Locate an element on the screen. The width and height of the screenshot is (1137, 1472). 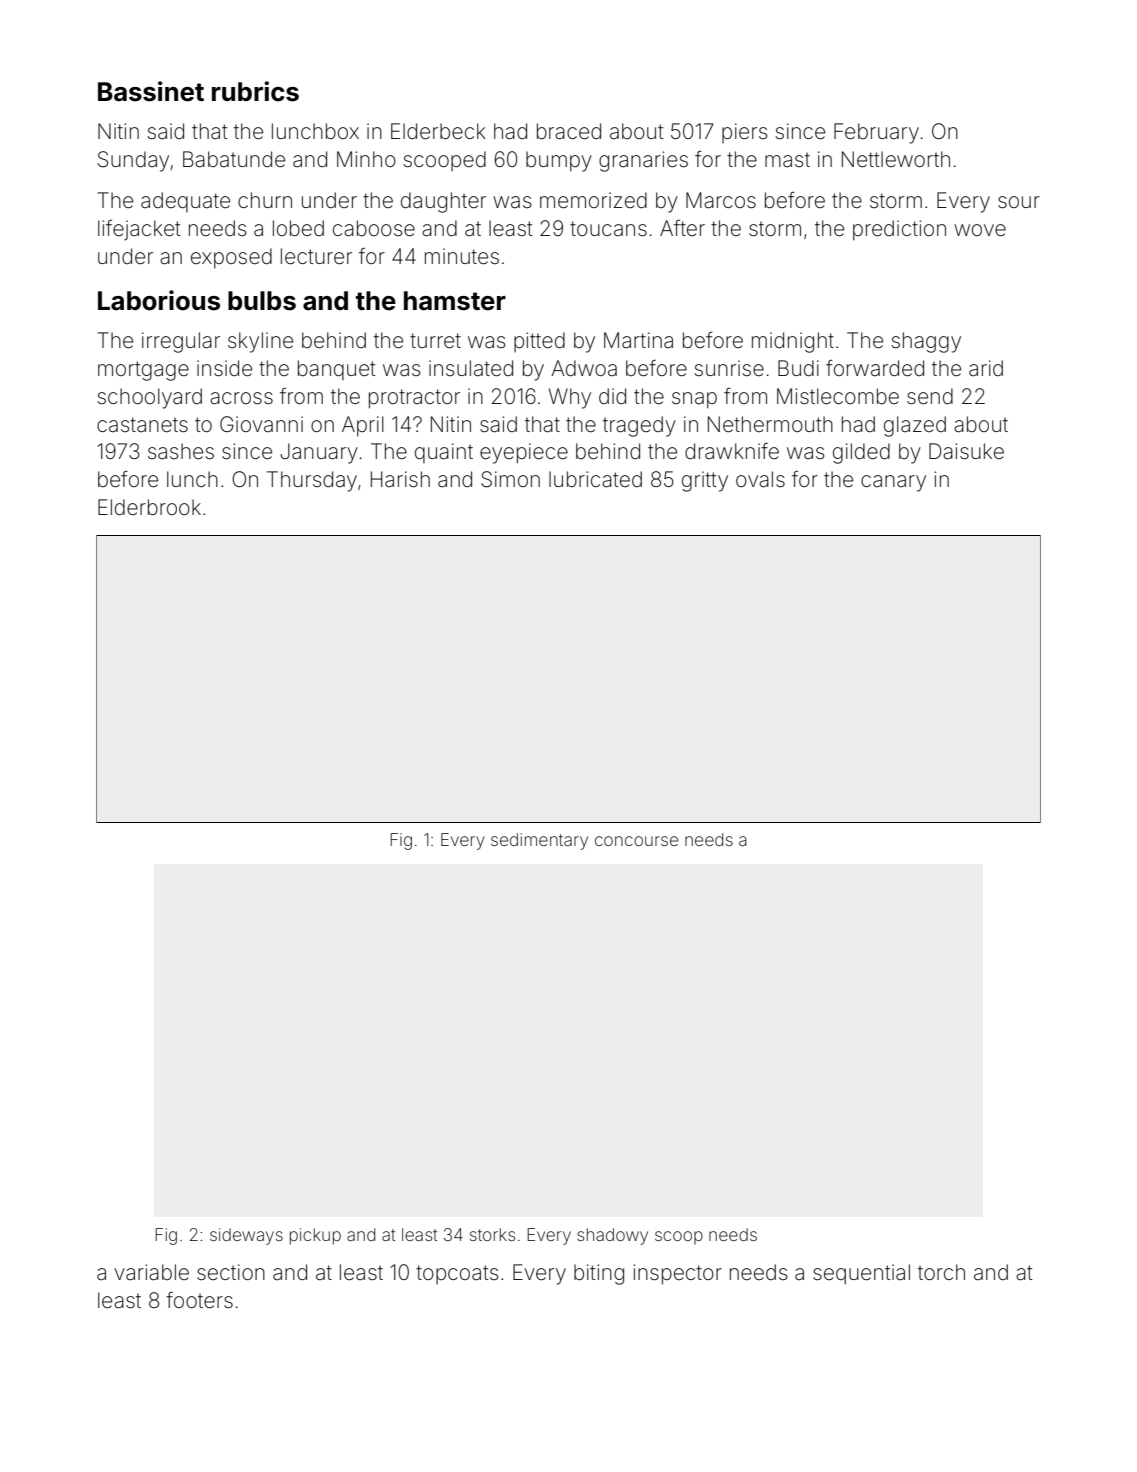
rubrics is located at coordinates (255, 91).
